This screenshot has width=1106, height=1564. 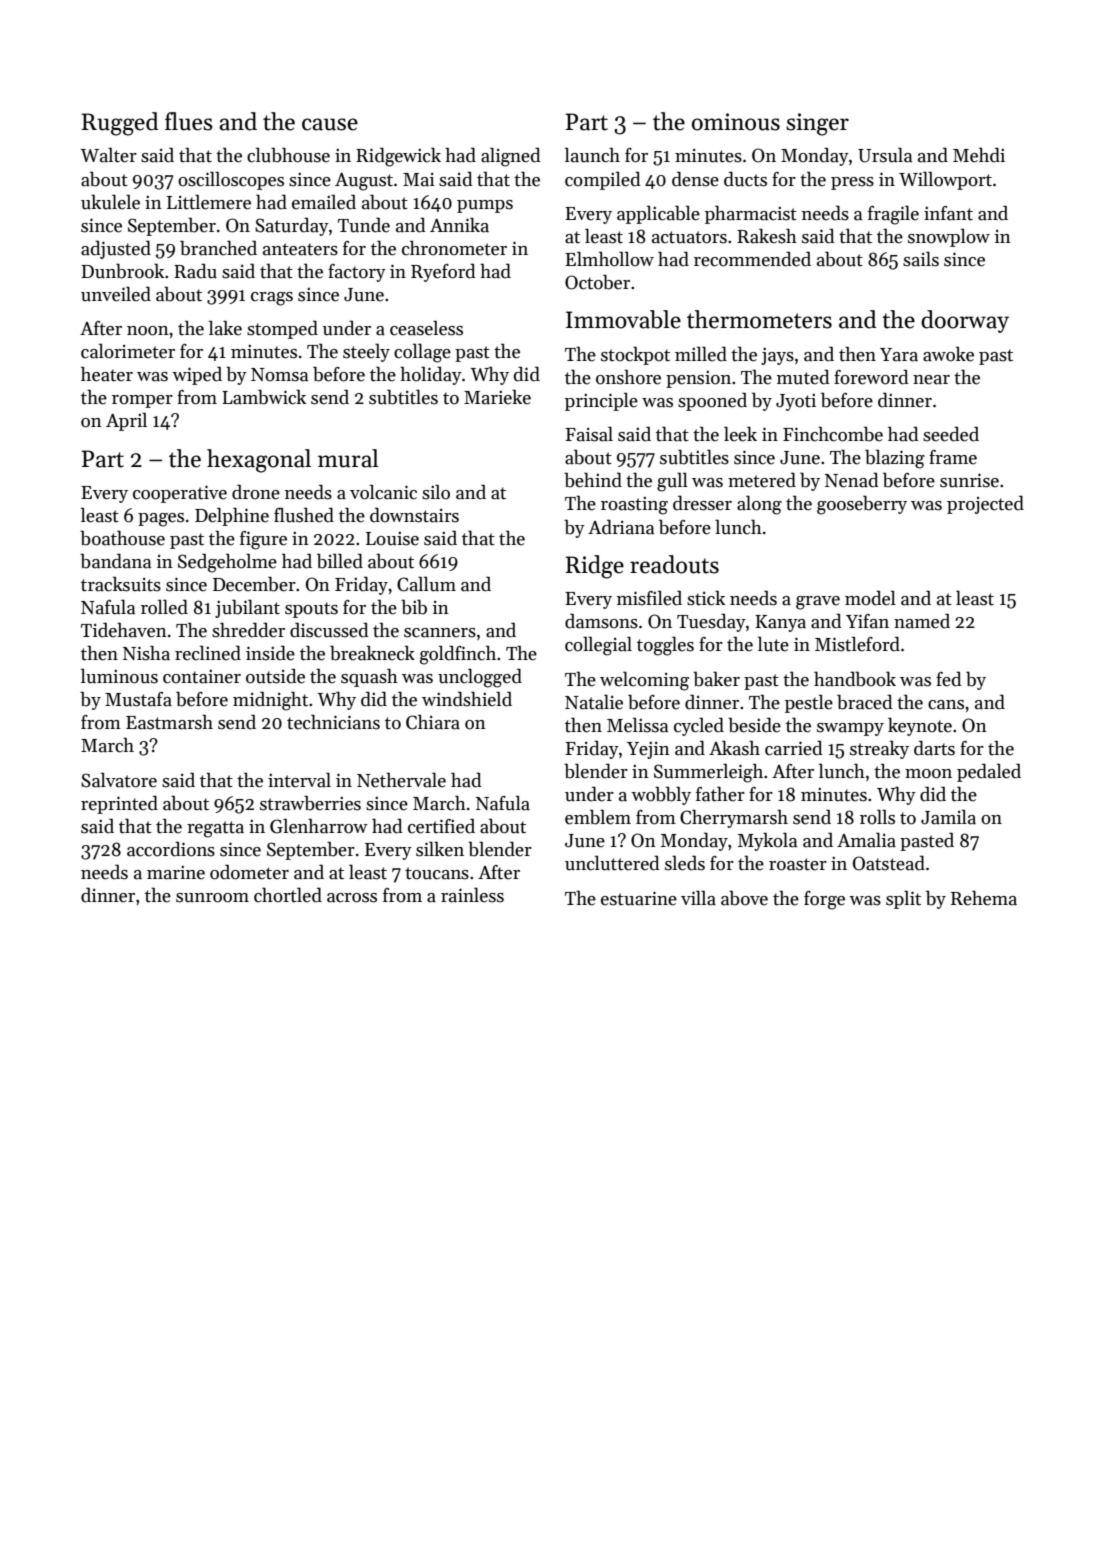 I want to click on reprinted, so click(x=119, y=804).
